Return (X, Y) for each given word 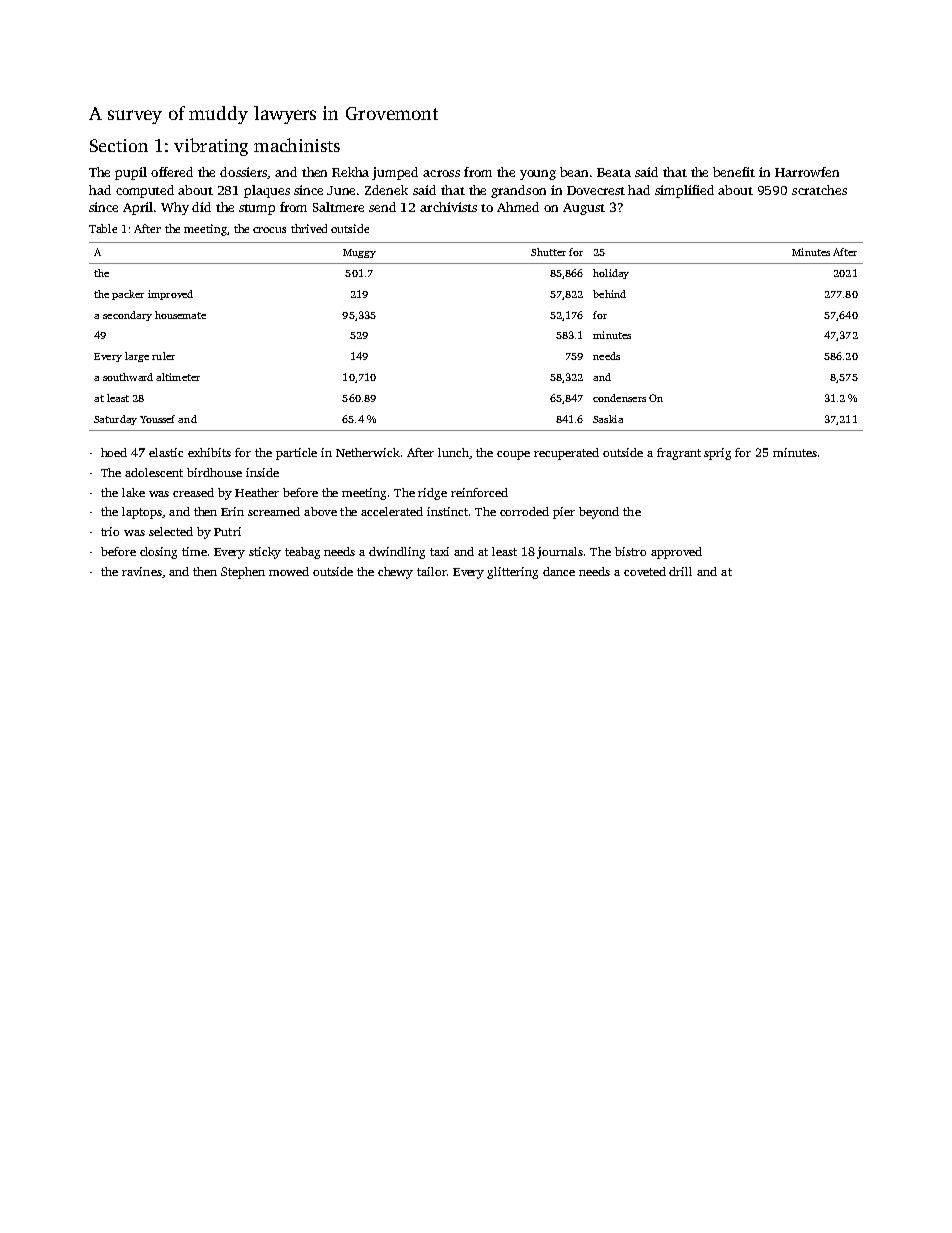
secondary (127, 316)
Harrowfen (807, 172)
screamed (274, 511)
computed (145, 191)
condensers (619, 398)
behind (609, 294)
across (441, 173)
